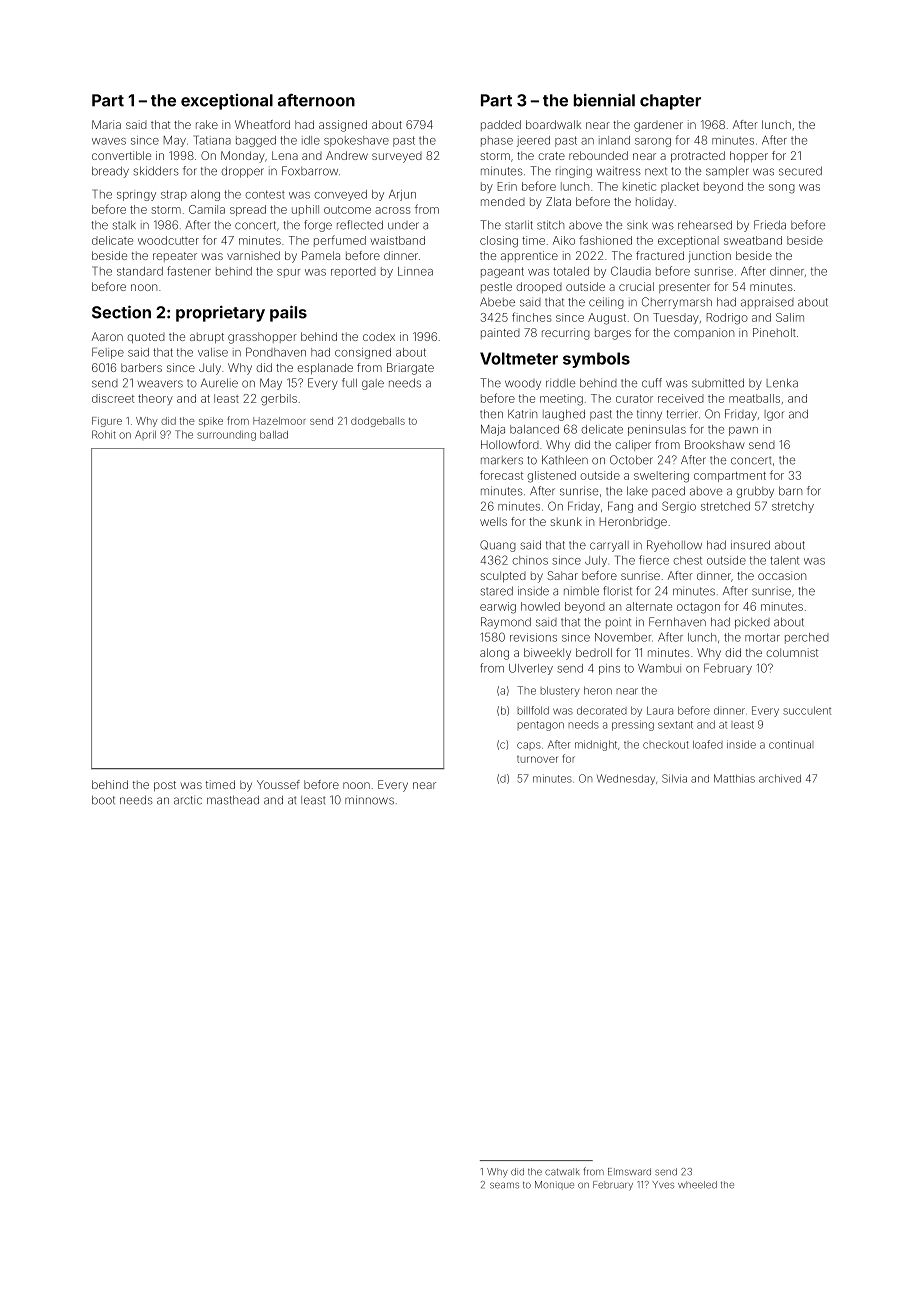 This screenshot has width=924, height=1308. I want to click on succulent, so click(807, 710).
